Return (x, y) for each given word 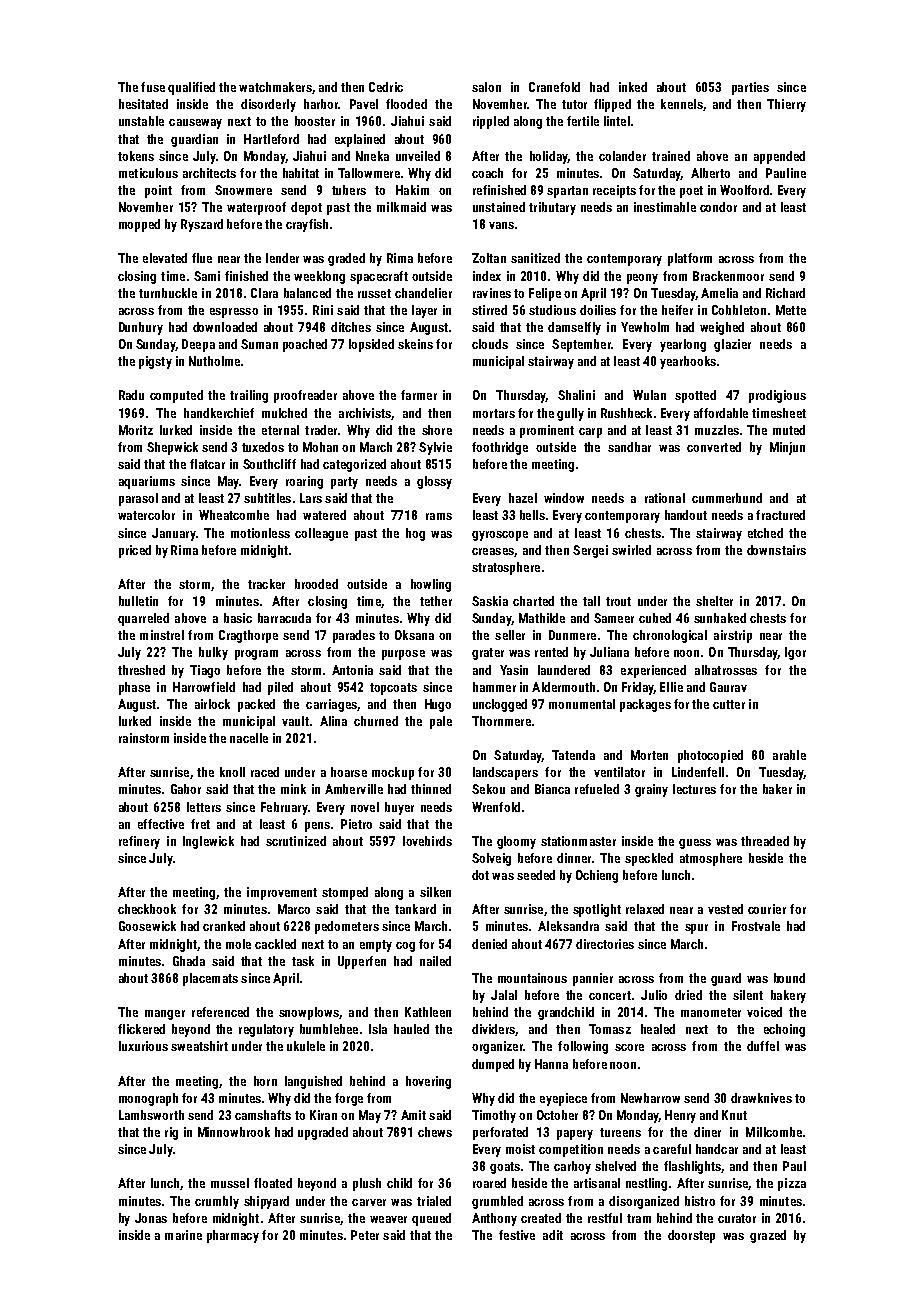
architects (209, 173)
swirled (631, 550)
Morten (649, 755)
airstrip (733, 636)
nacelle (249, 738)
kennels (682, 104)
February (284, 808)
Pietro (356, 824)
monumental (582, 704)
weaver (388, 1219)
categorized (354, 465)
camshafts (263, 1115)
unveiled (418, 156)
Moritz (136, 430)
